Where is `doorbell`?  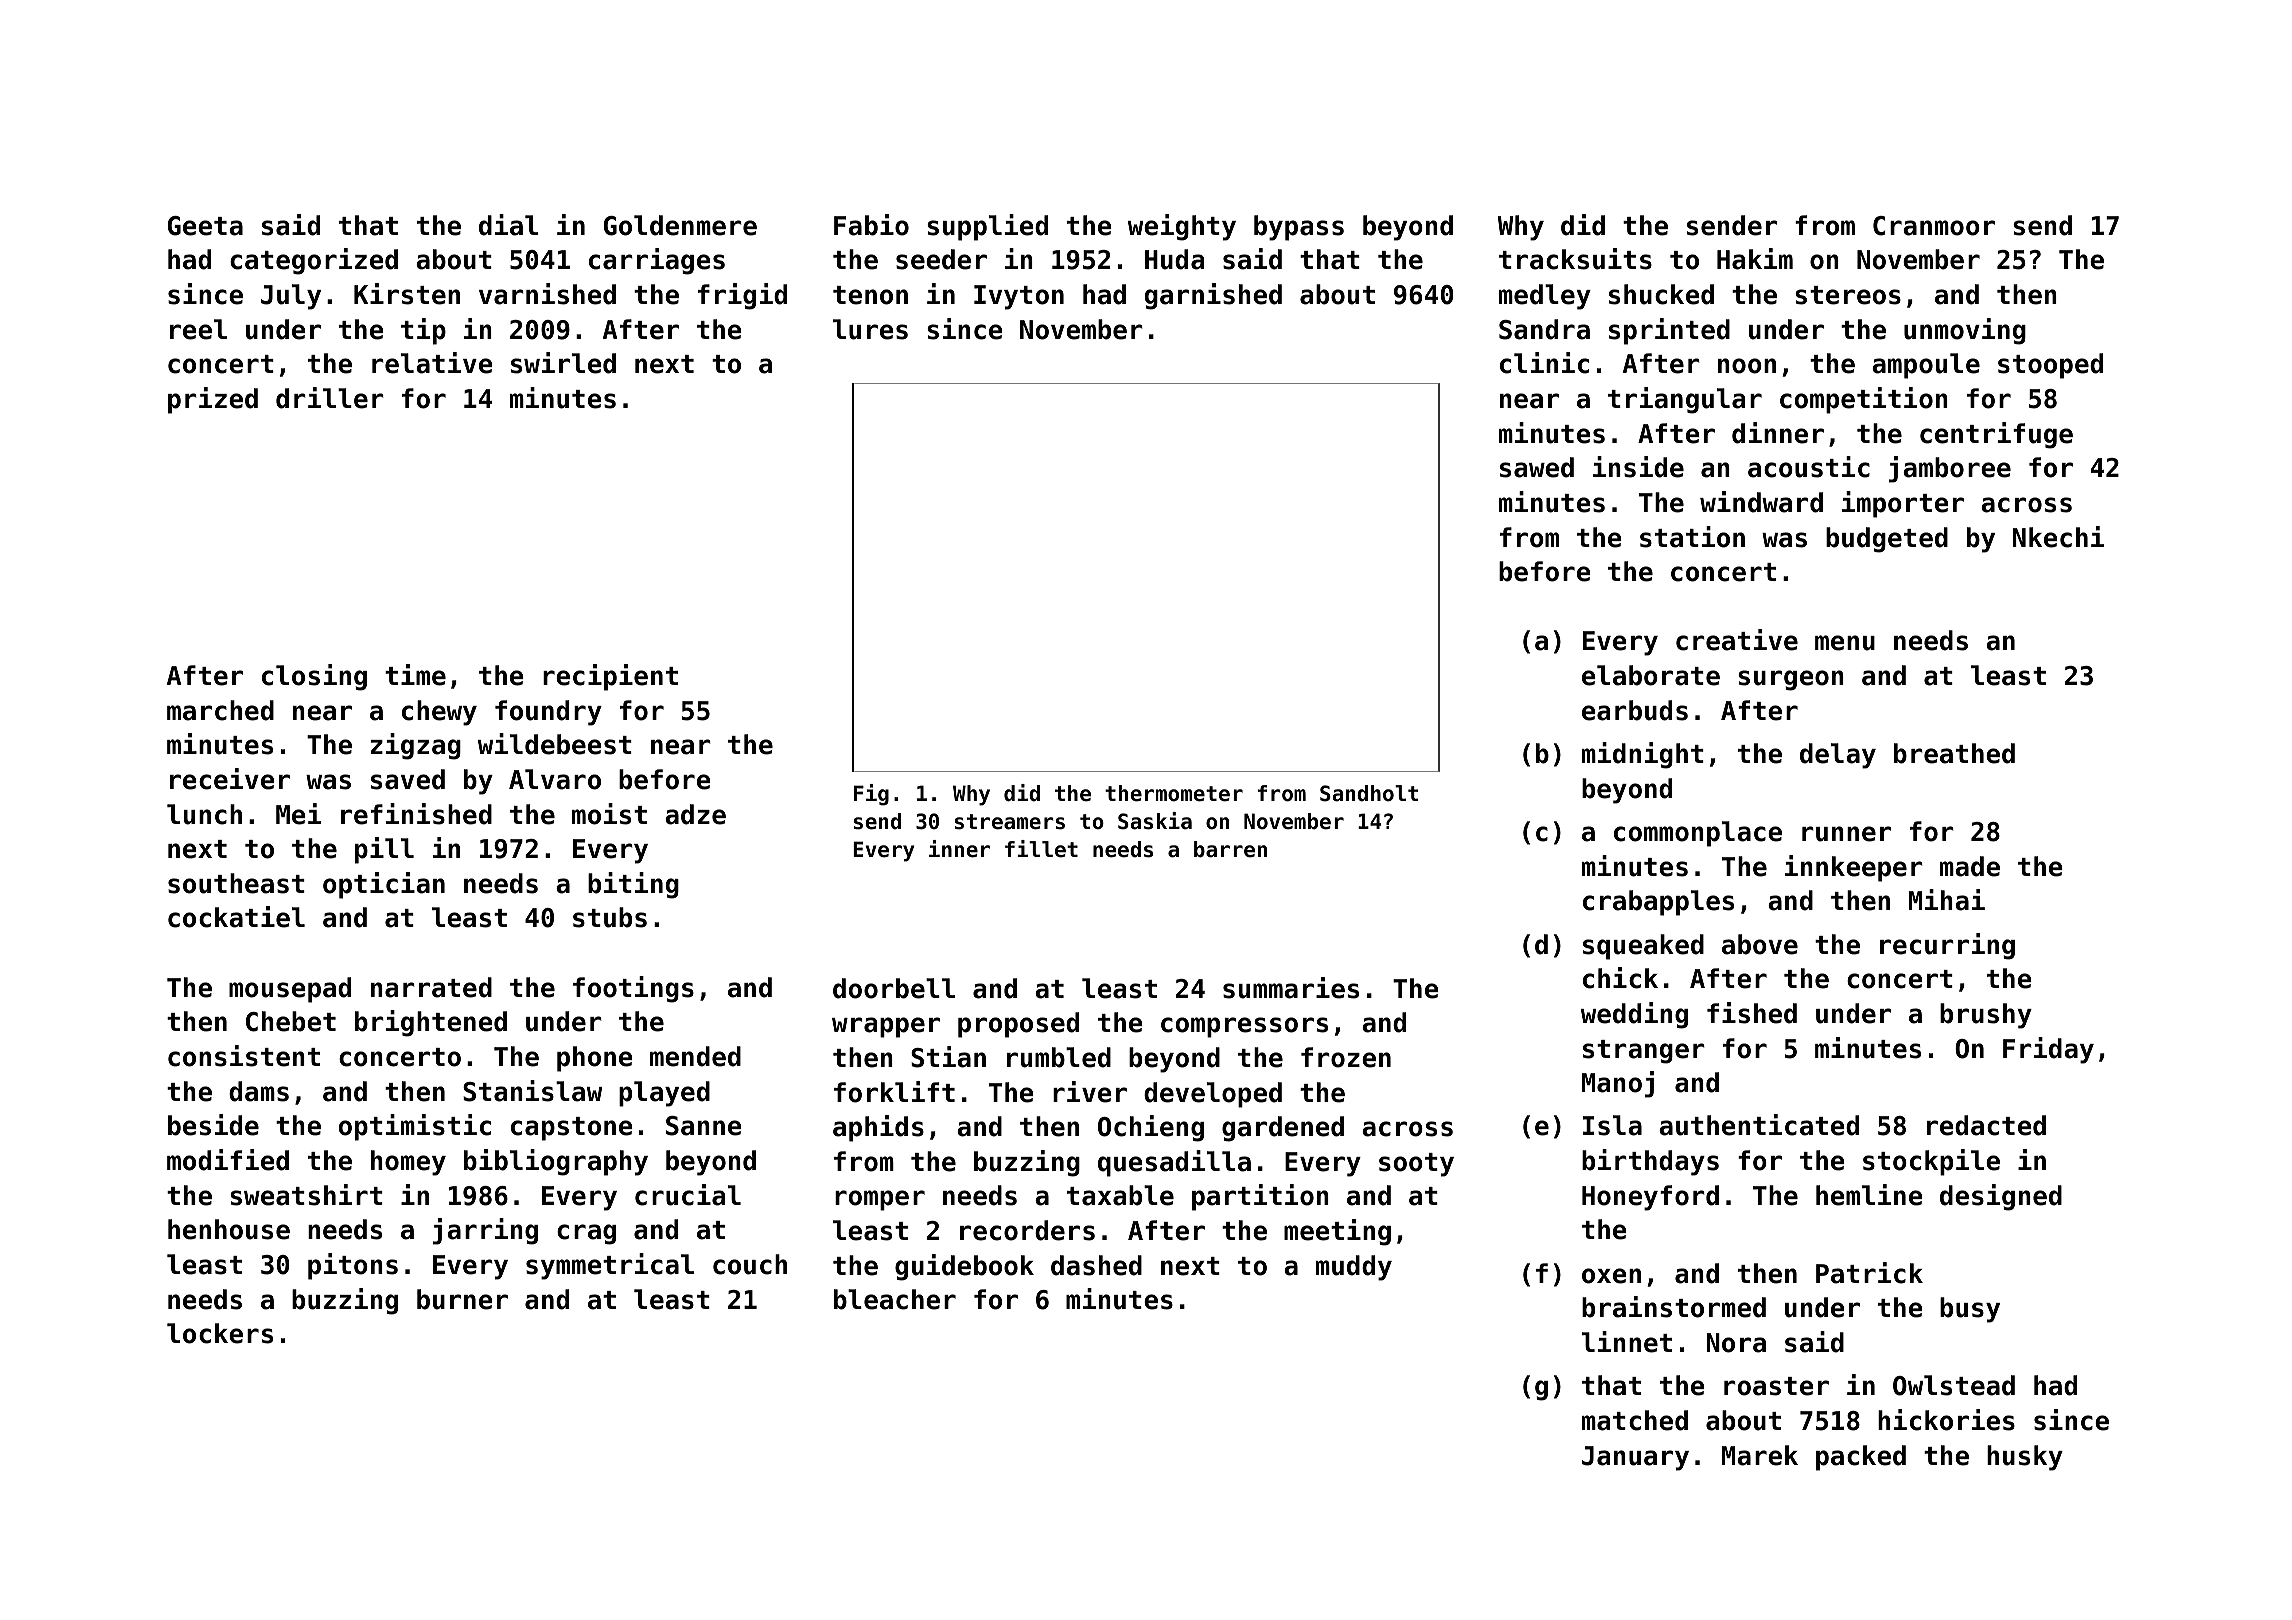 doorbell is located at coordinates (894, 988).
